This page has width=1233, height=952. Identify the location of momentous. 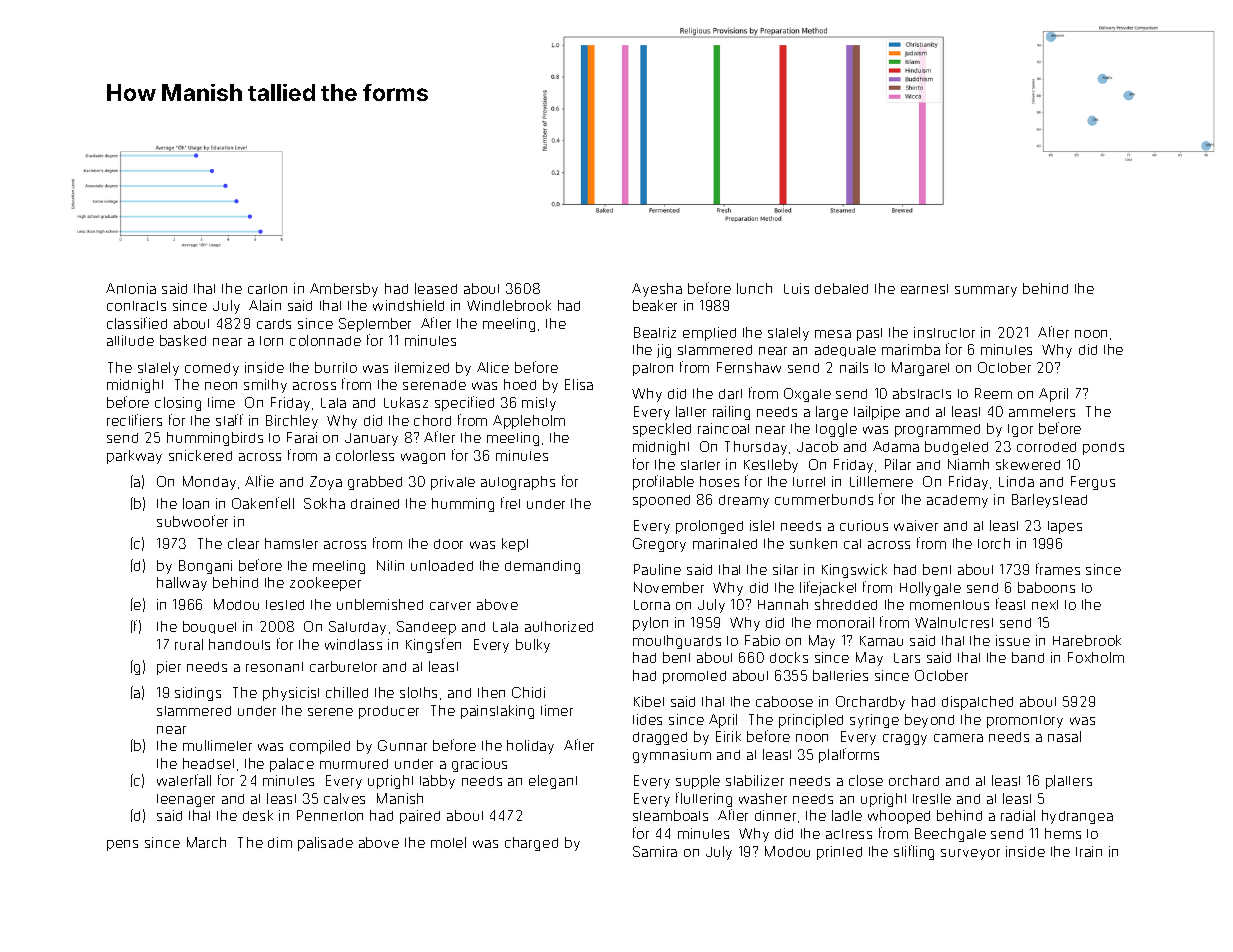
(949, 605).
